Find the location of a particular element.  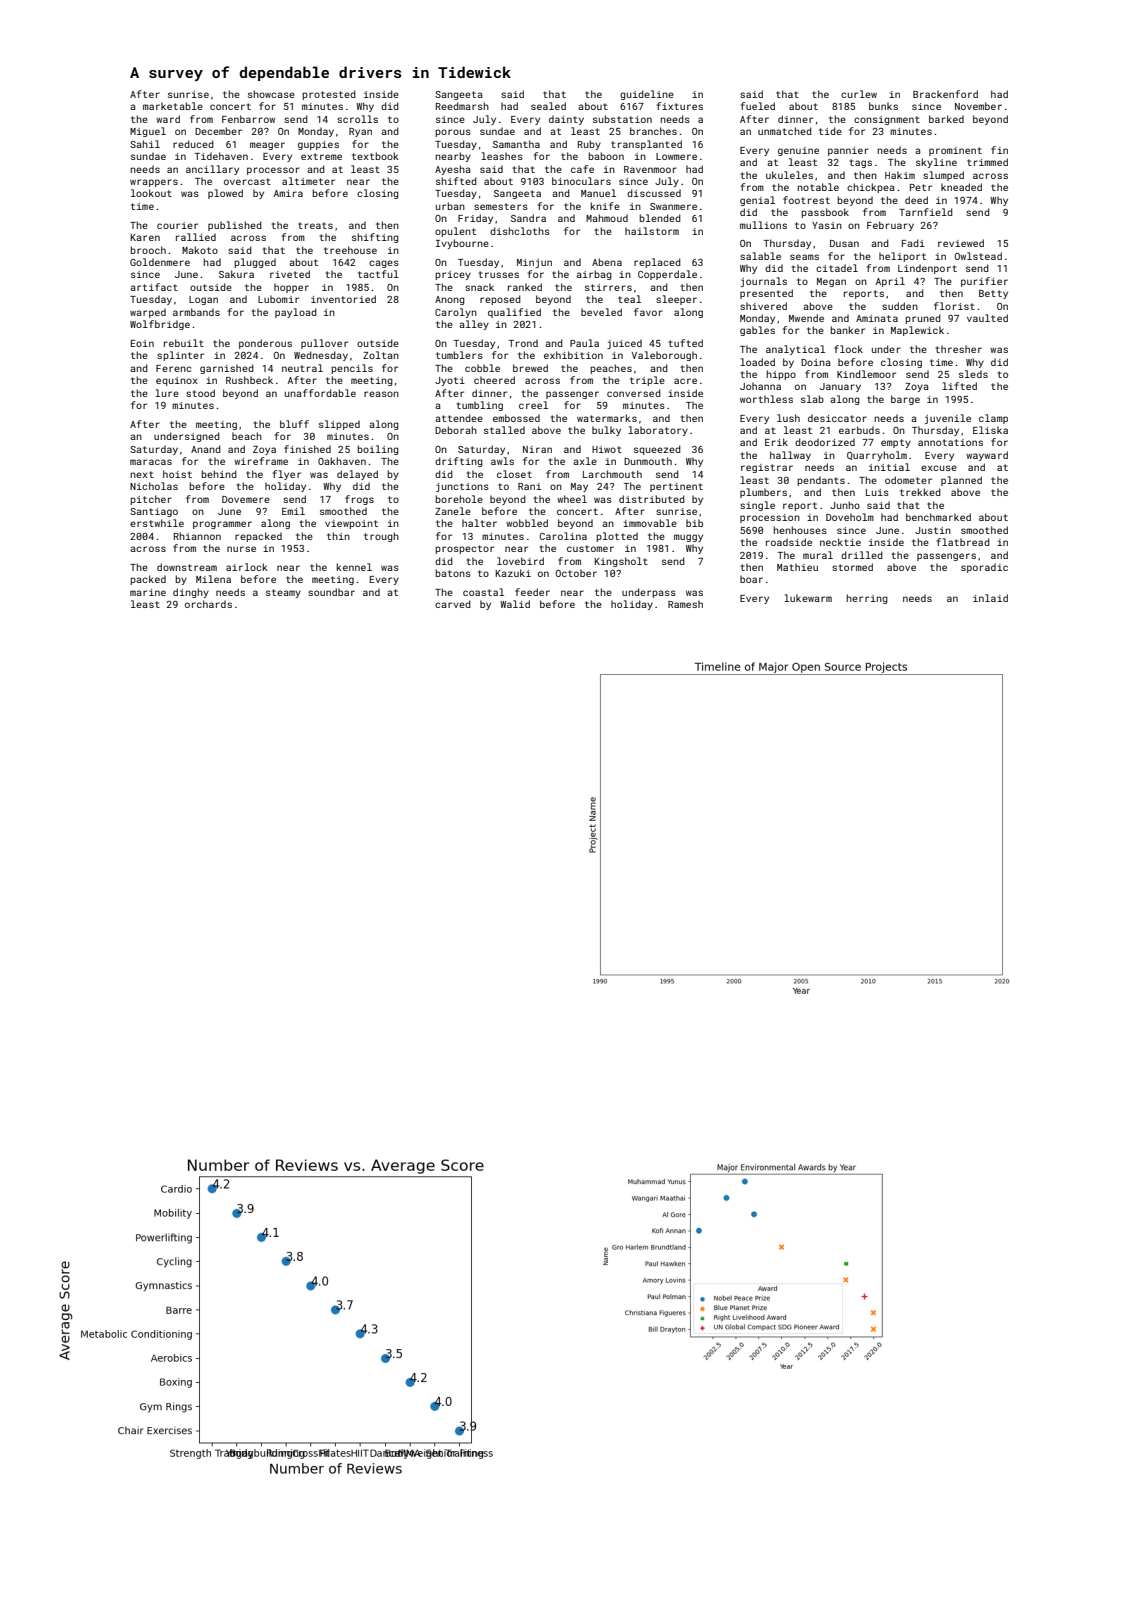

marketable is located at coordinates (173, 106).
